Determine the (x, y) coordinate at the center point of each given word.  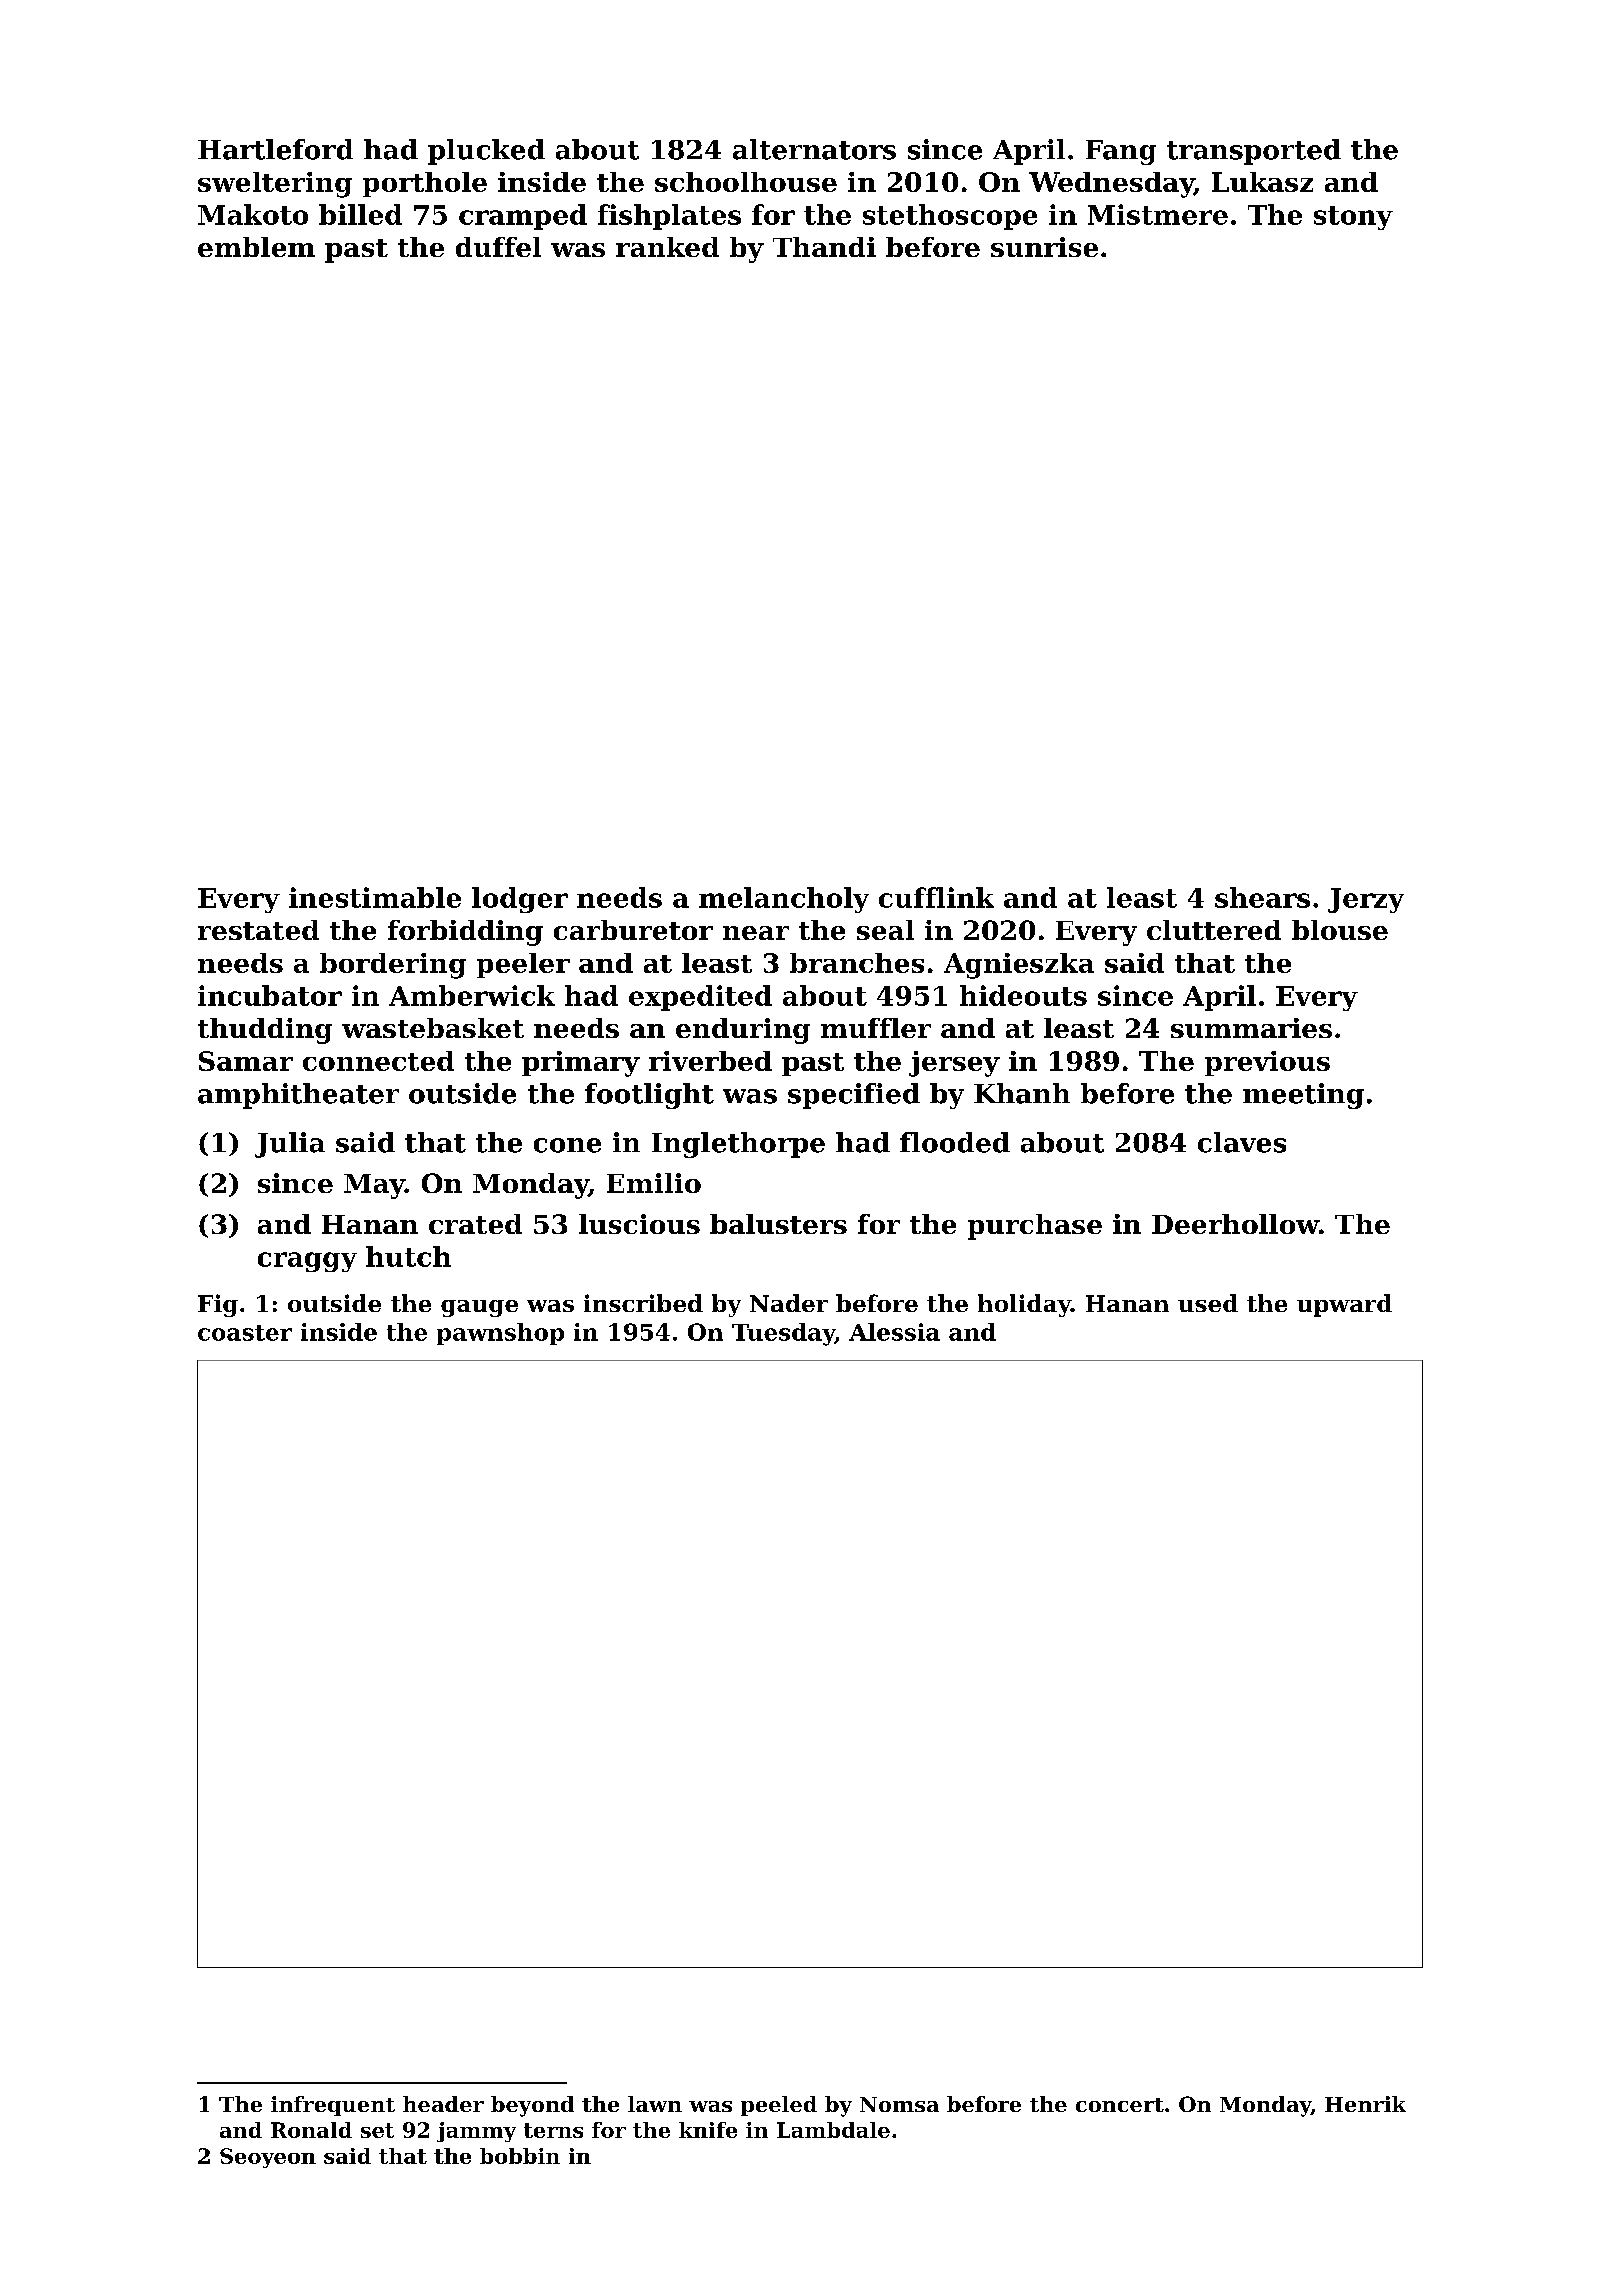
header (443, 2104)
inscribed (643, 1303)
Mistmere (1158, 214)
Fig (218, 1305)
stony (1353, 218)
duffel (498, 247)
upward (1344, 1305)
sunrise (1044, 247)
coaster (245, 1333)
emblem (256, 247)
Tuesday (783, 1334)
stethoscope (950, 217)
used (1208, 1303)
